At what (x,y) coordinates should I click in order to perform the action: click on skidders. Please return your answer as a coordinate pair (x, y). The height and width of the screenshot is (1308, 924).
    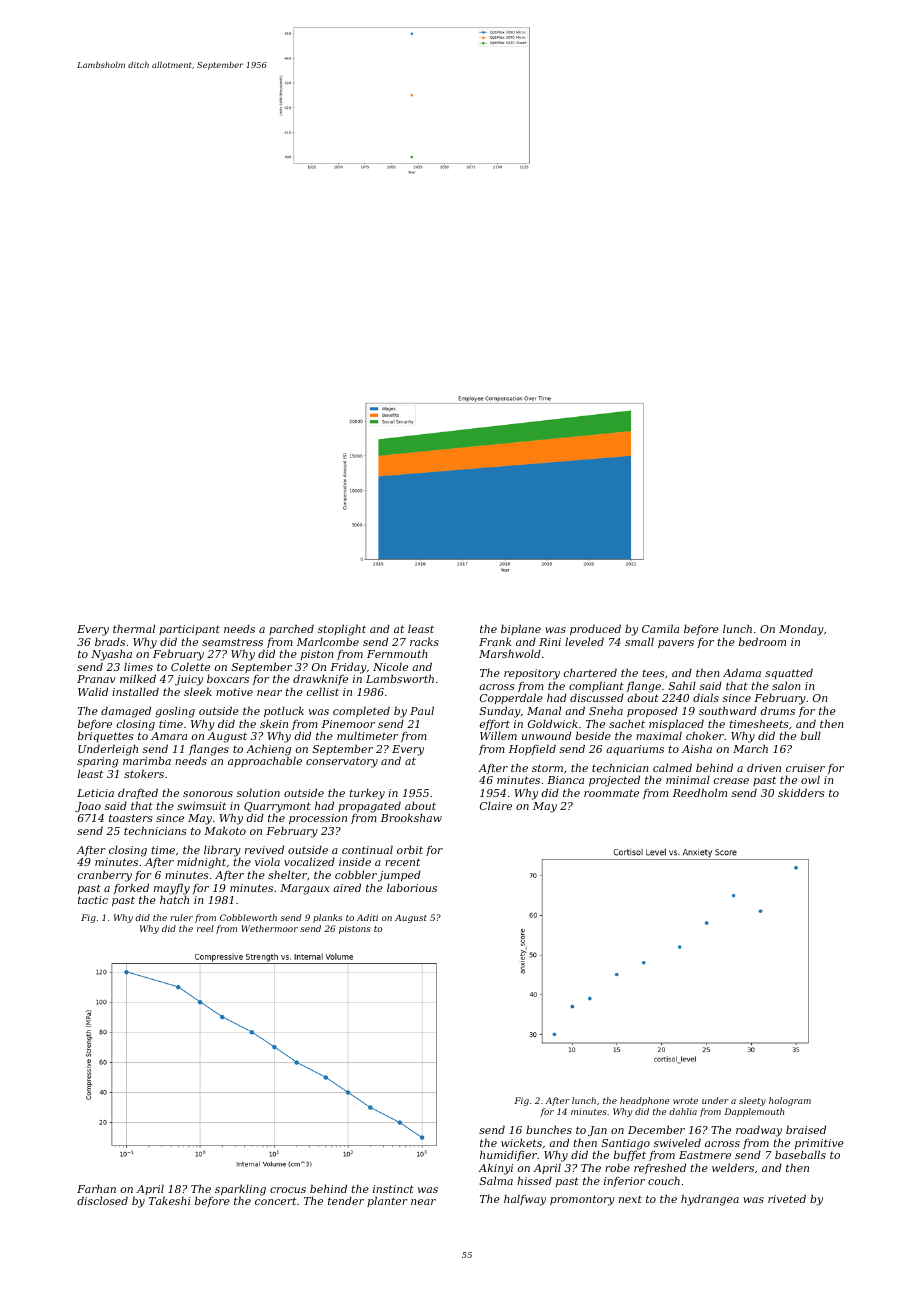
    Looking at the image, I should click on (801, 792).
